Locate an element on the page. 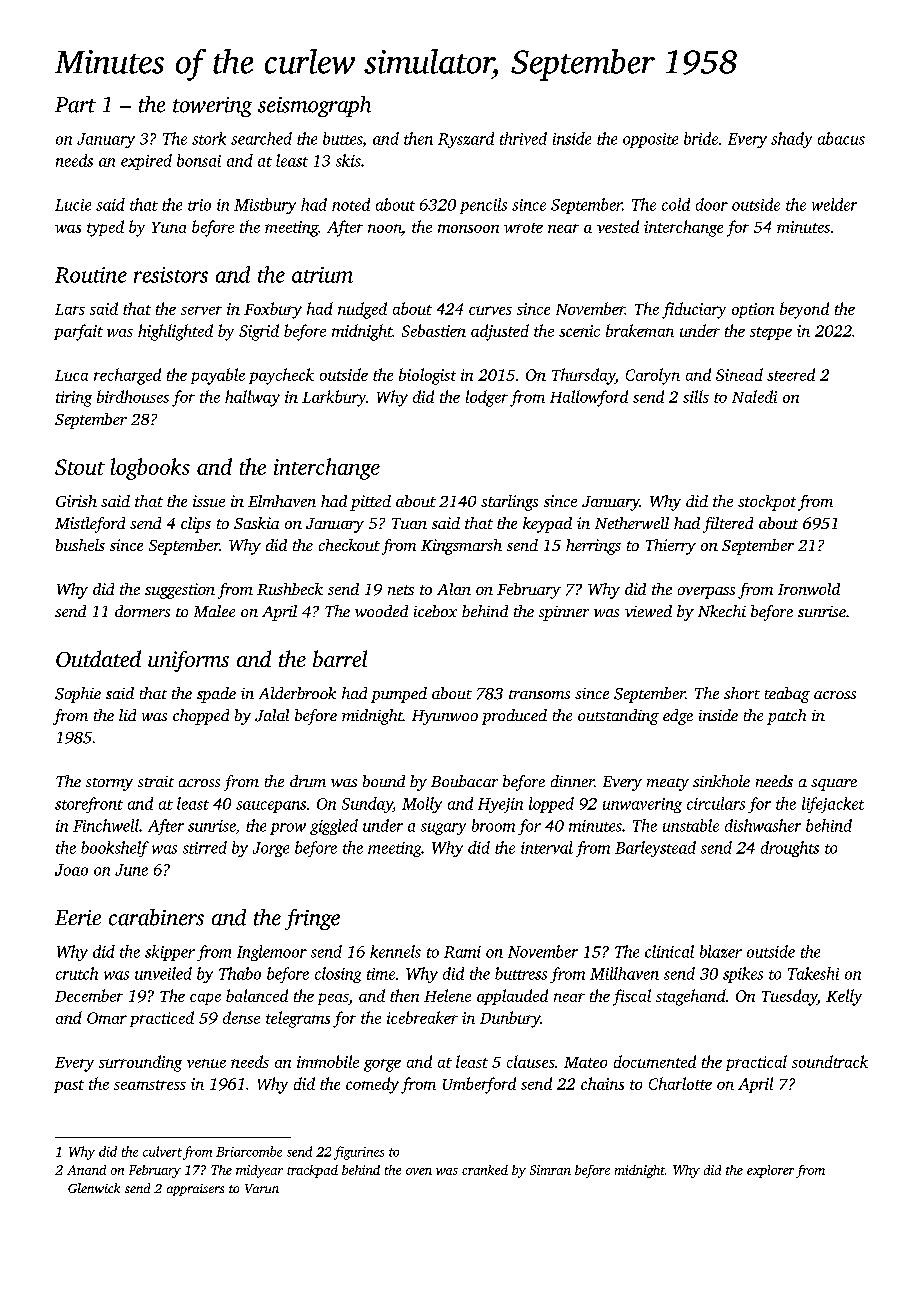 Image resolution: width=924 pixels, height=1308 pixels. beyond is located at coordinates (804, 310).
